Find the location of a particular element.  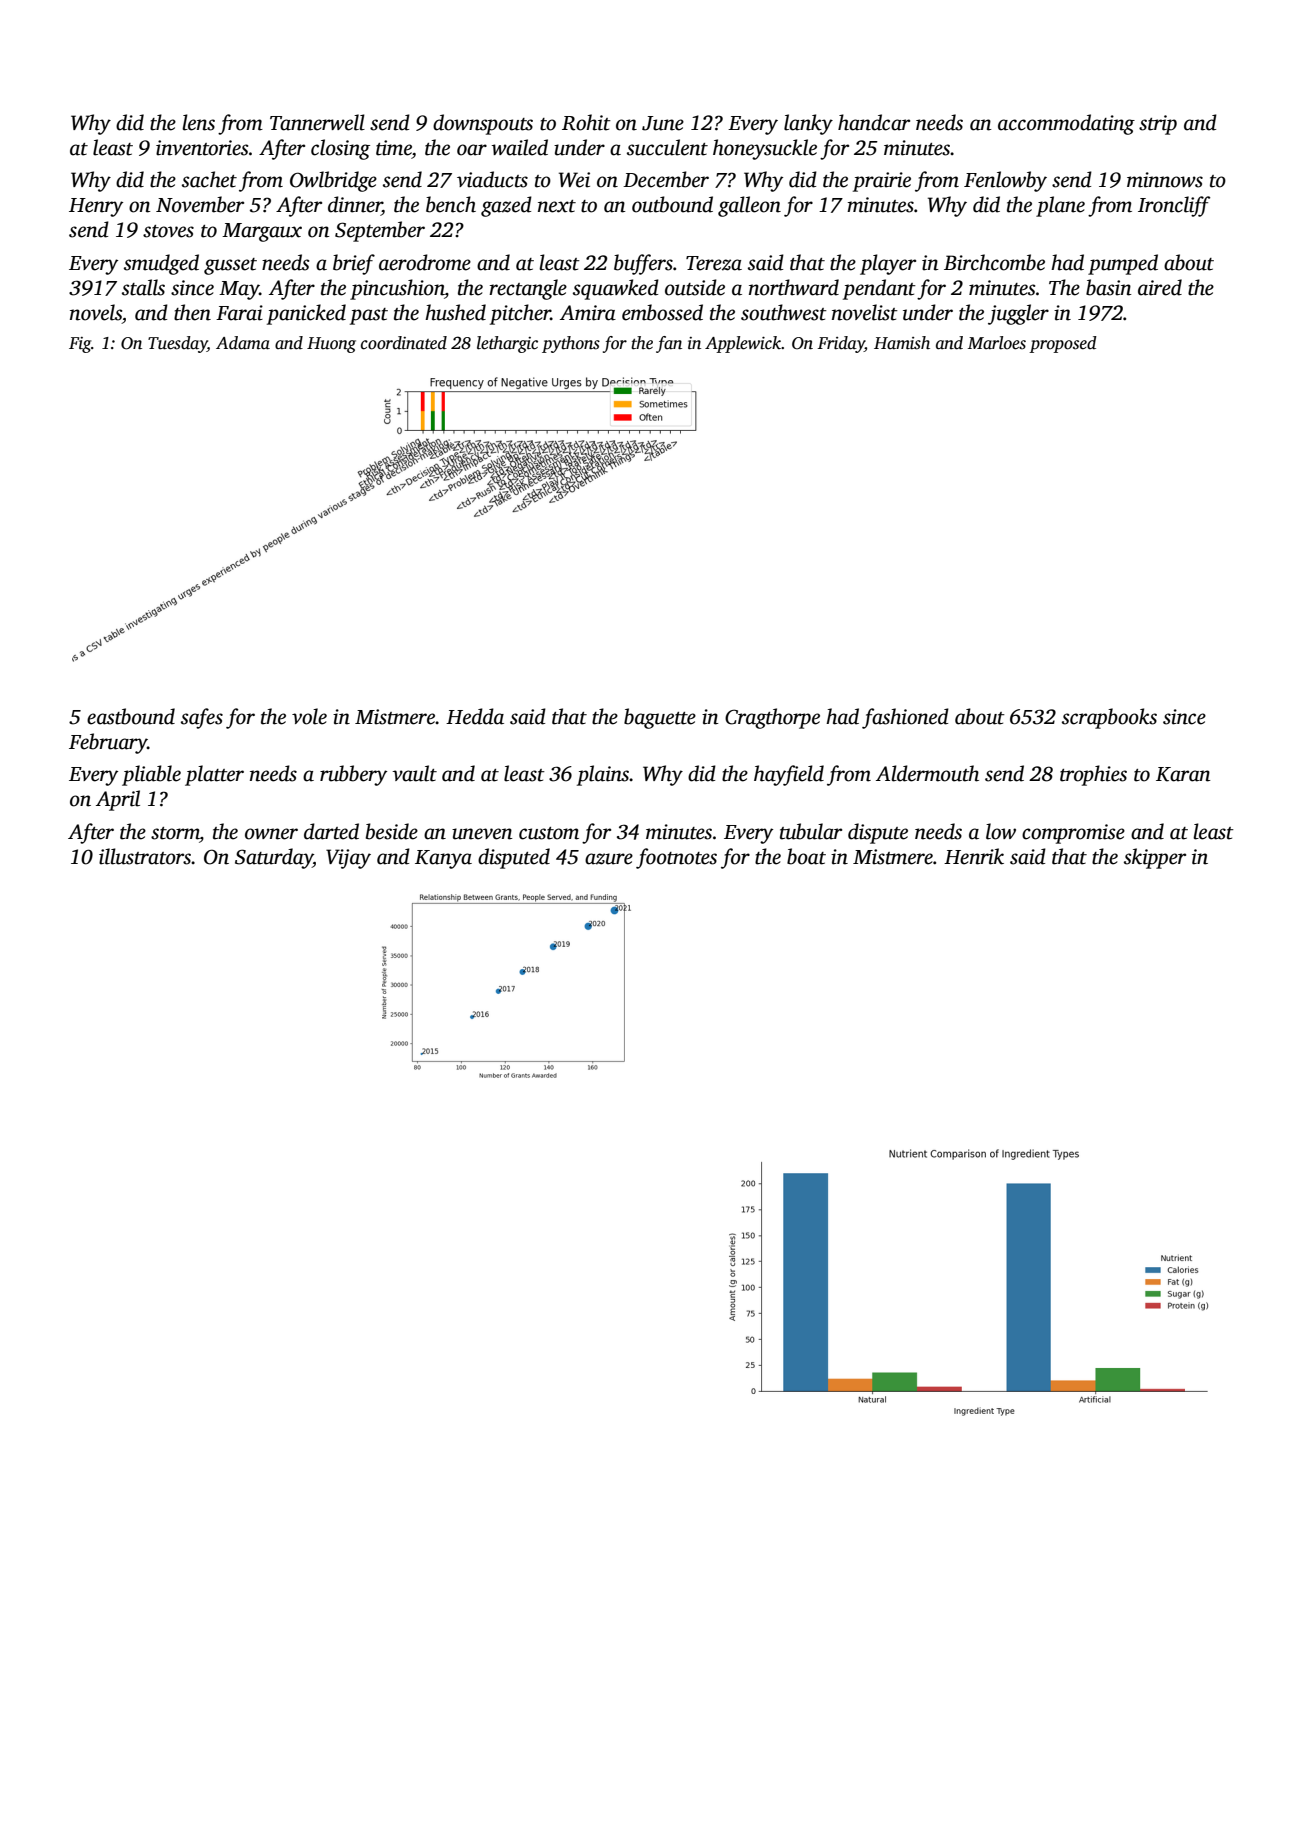

vole is located at coordinates (309, 716).
